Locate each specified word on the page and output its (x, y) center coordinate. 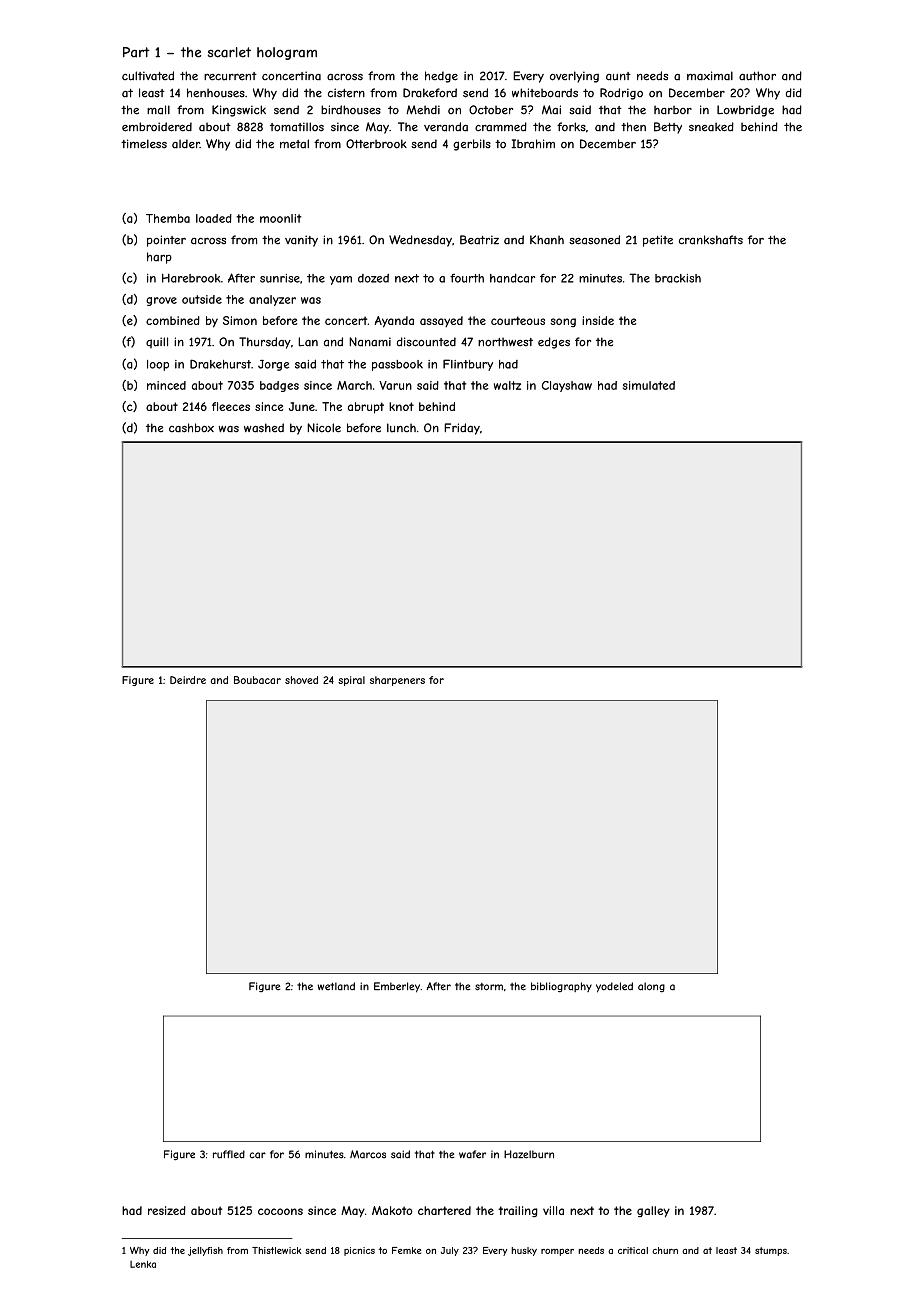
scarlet (229, 52)
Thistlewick (276, 1250)
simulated (649, 385)
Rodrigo (621, 94)
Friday (462, 429)
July (450, 1251)
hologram (287, 53)
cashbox (191, 428)
